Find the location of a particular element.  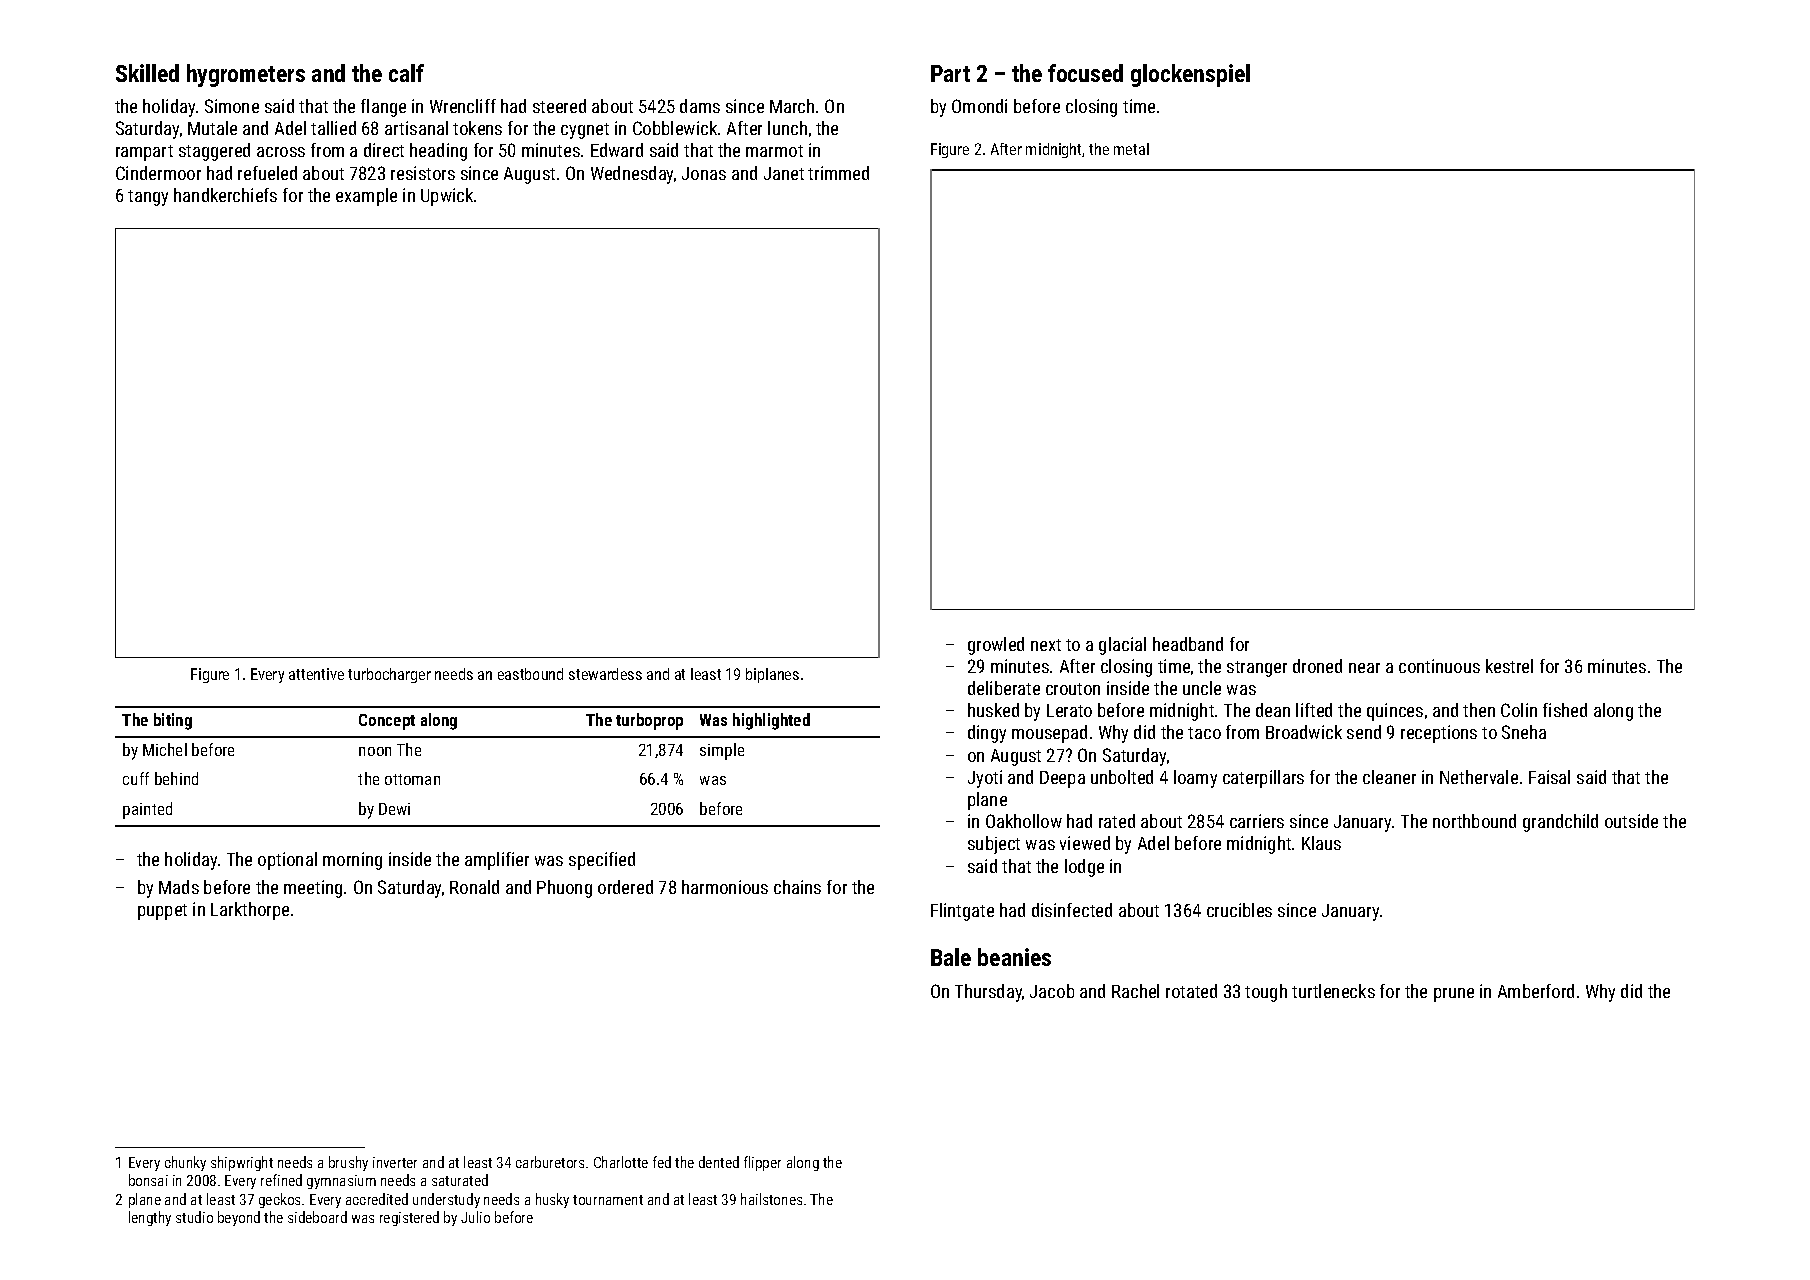

receptions is located at coordinates (1439, 734).
